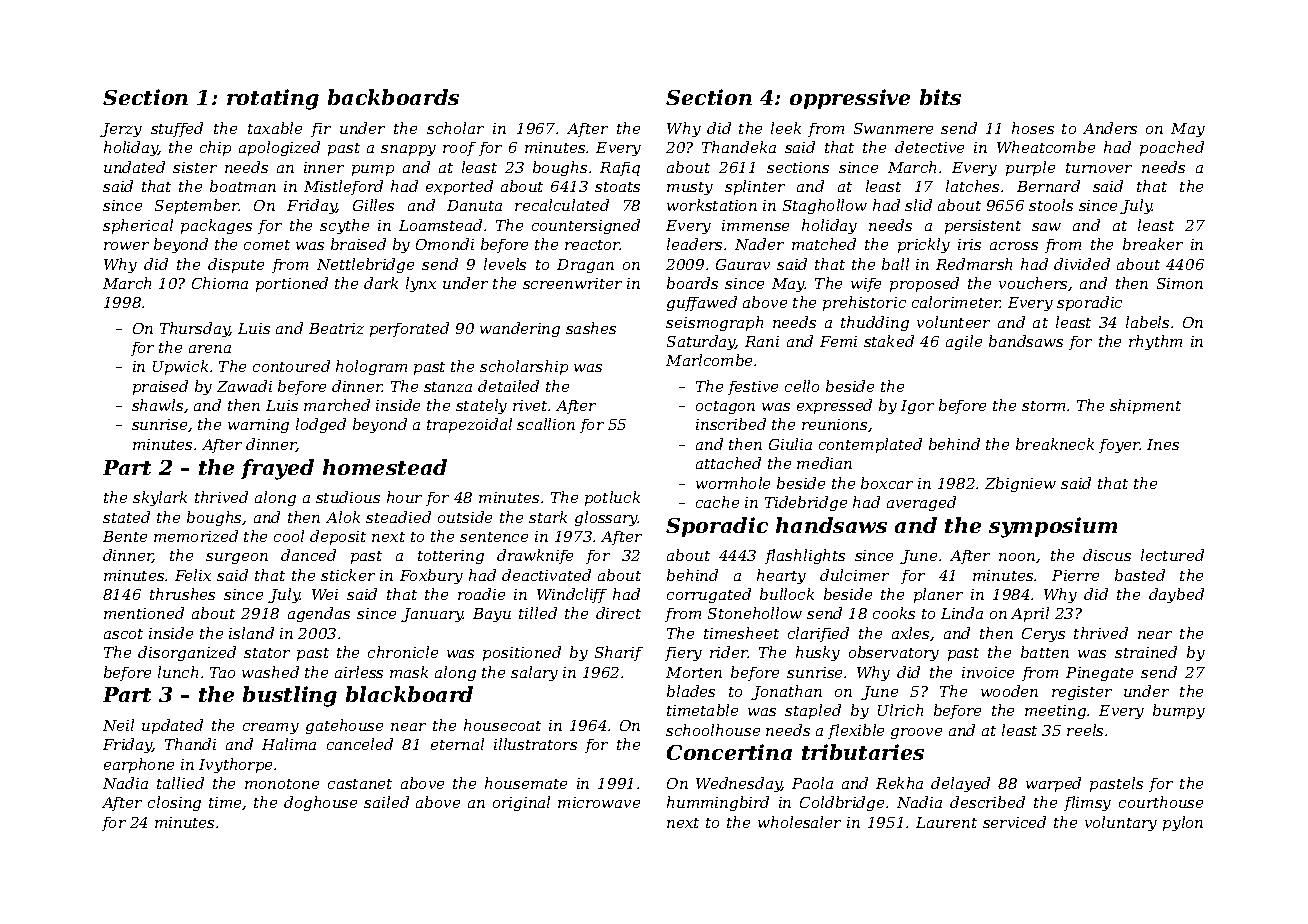 The image size is (1308, 924). Describe the element at coordinates (850, 99) in the page. I see `oppressive` at that location.
